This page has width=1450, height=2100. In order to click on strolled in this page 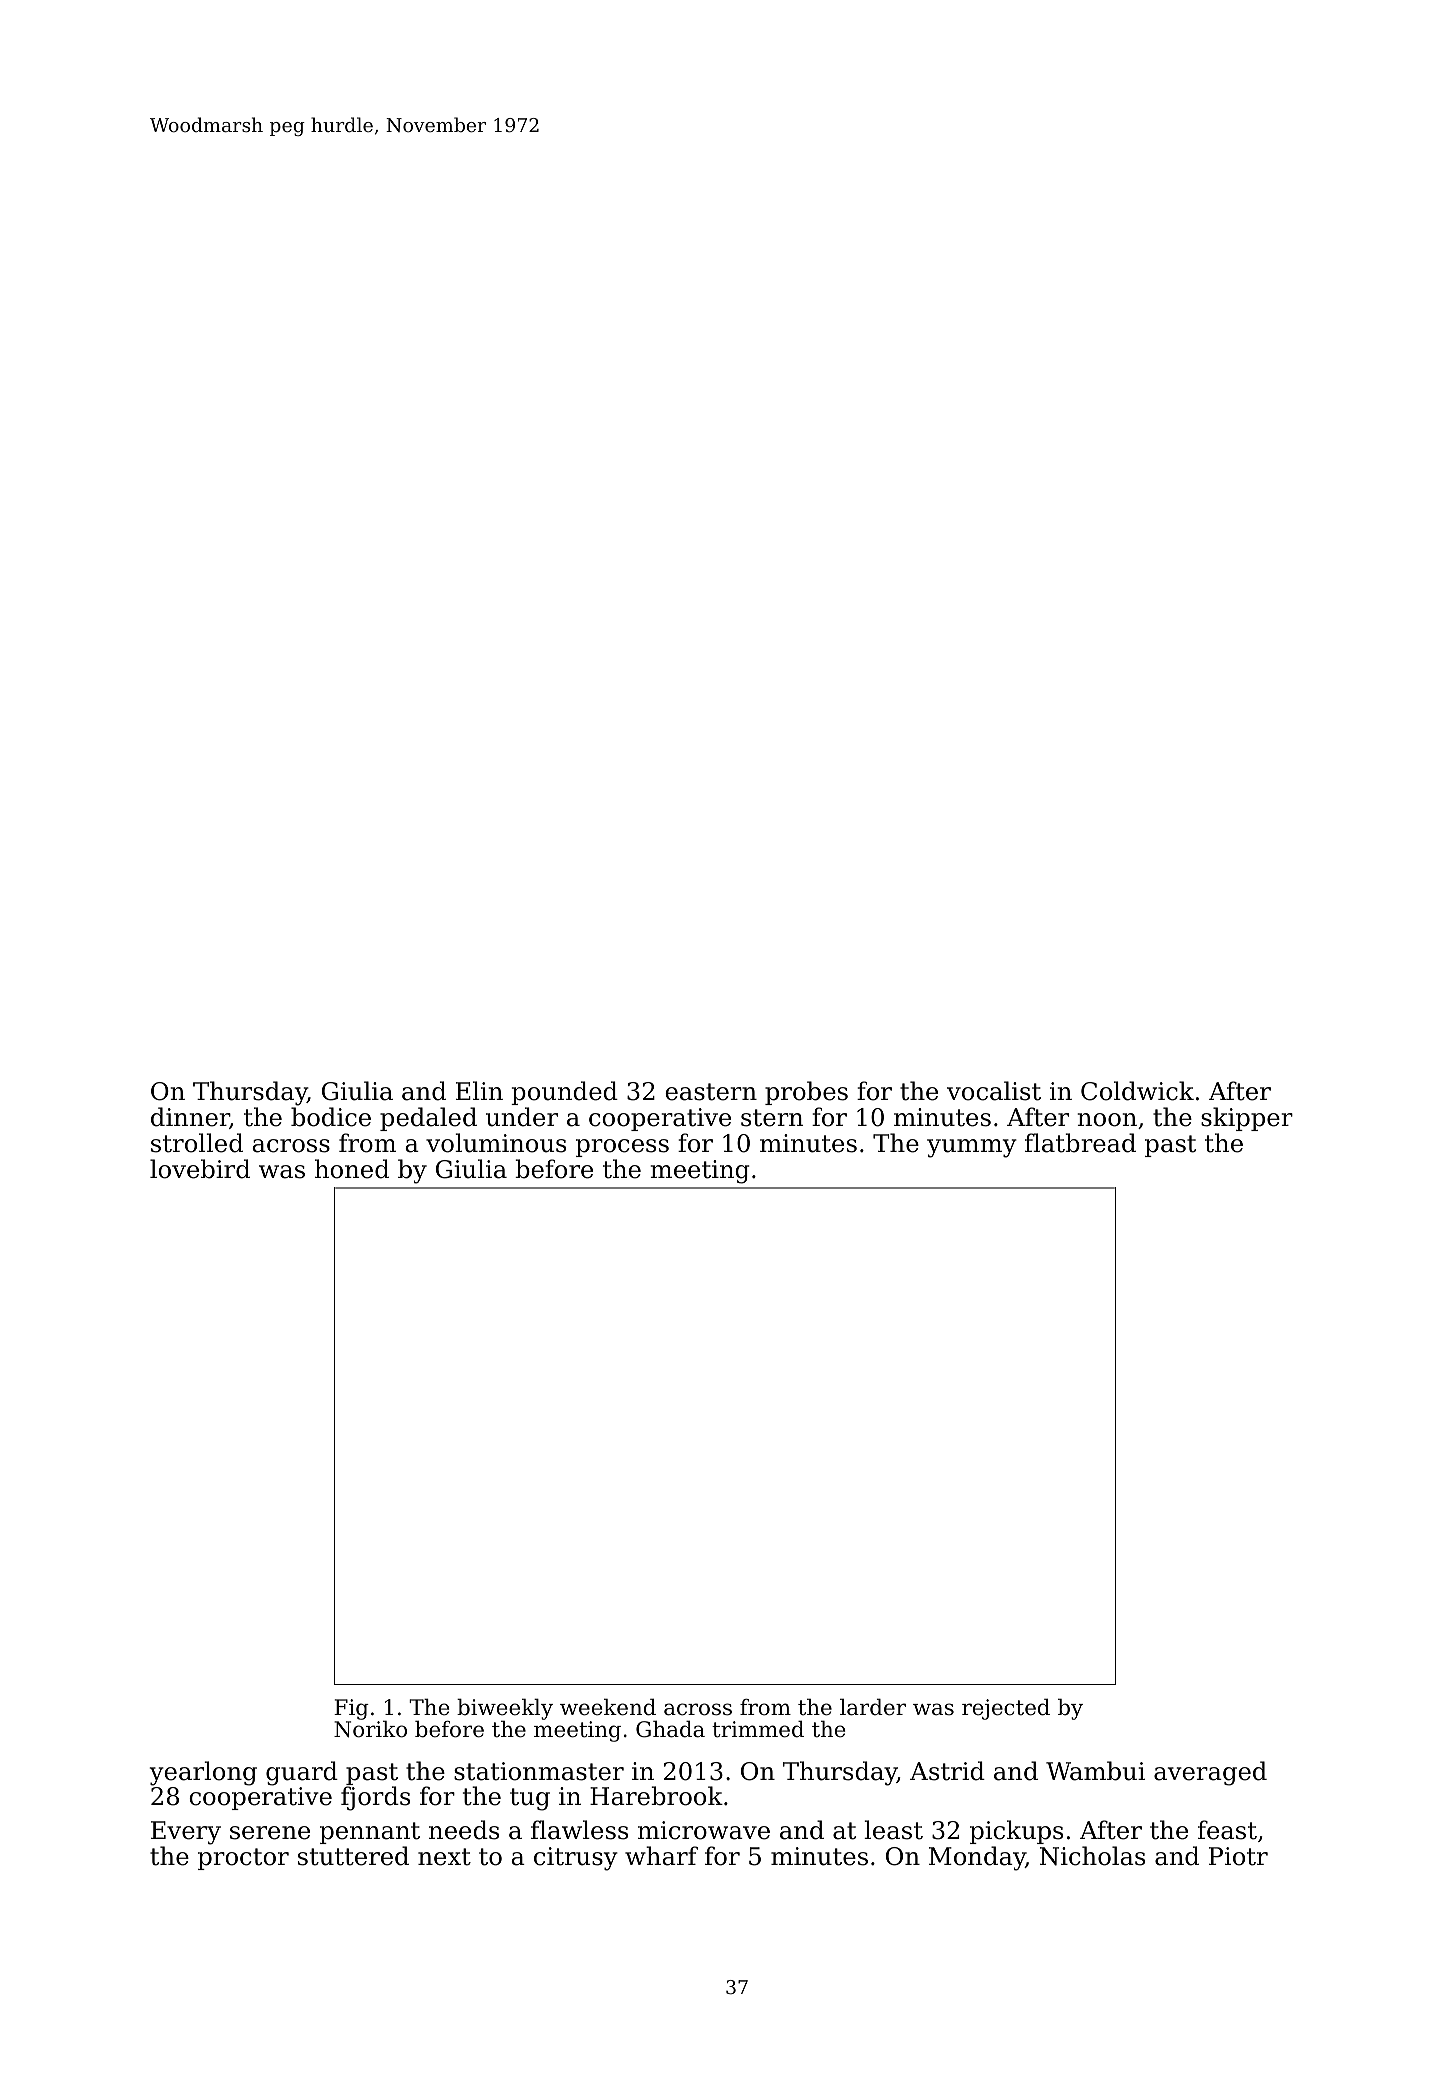, I will do `click(197, 1143)`.
